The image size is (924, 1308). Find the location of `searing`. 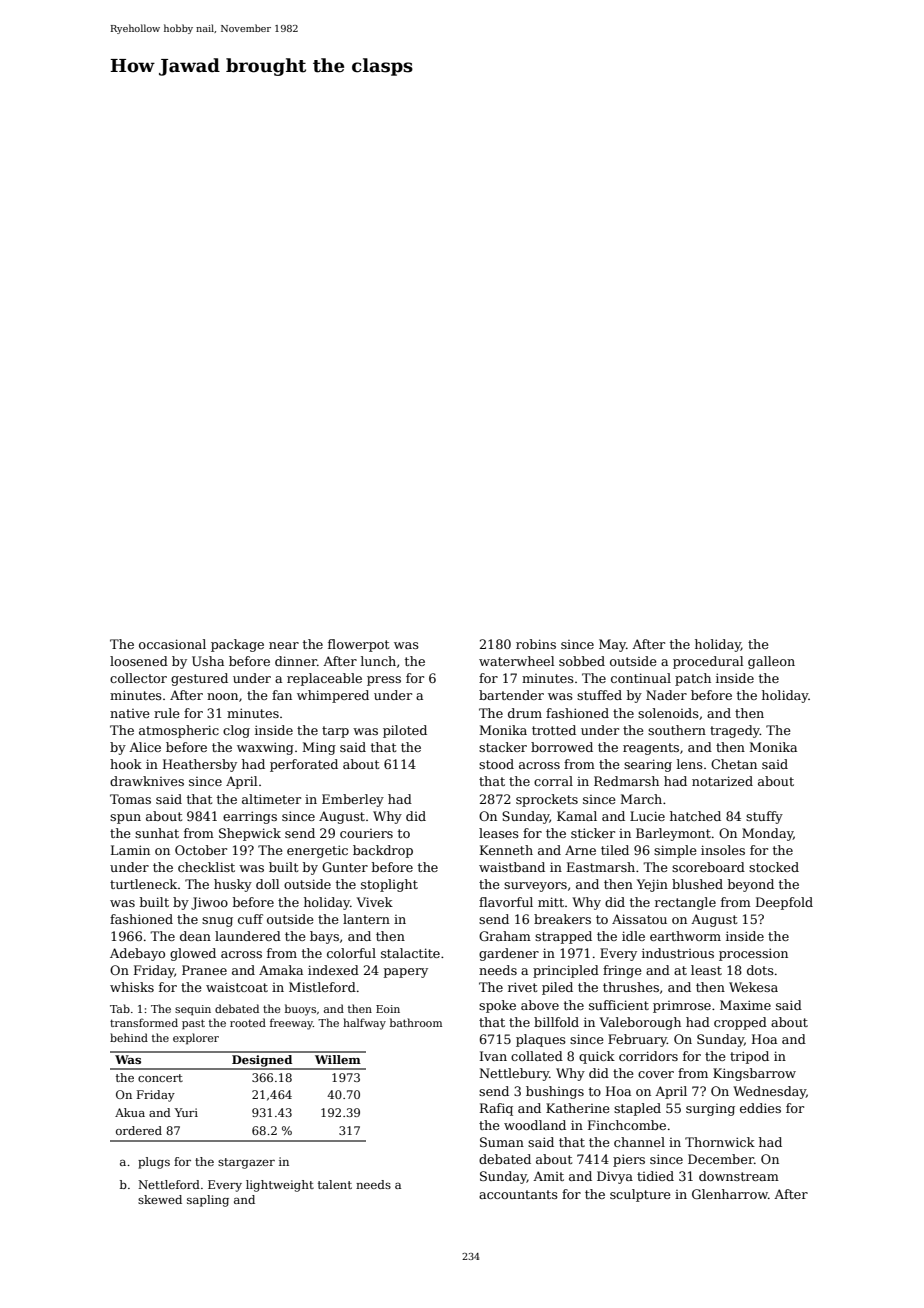

searing is located at coordinates (648, 765).
